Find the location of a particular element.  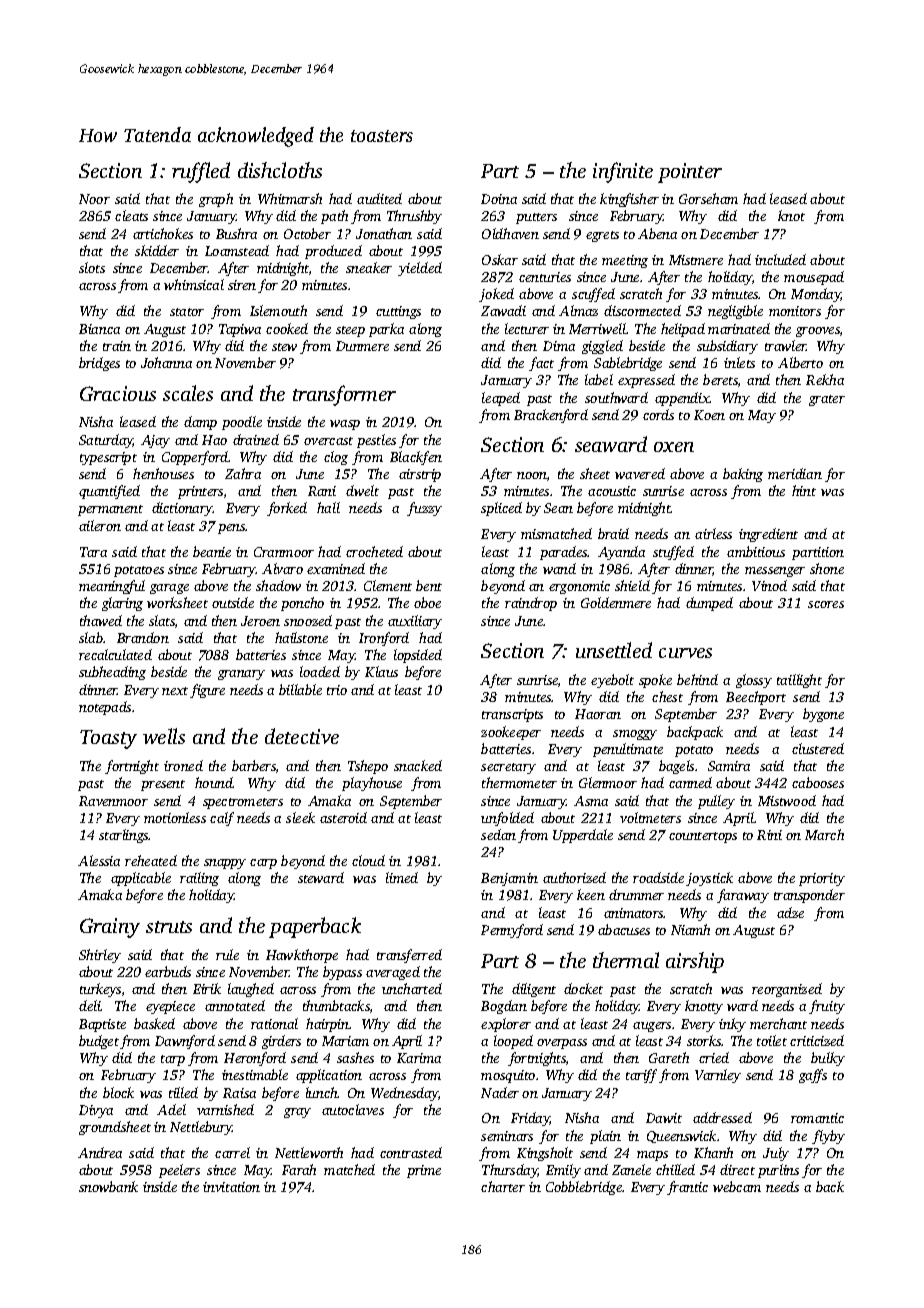

Niamh is located at coordinates (690, 929).
